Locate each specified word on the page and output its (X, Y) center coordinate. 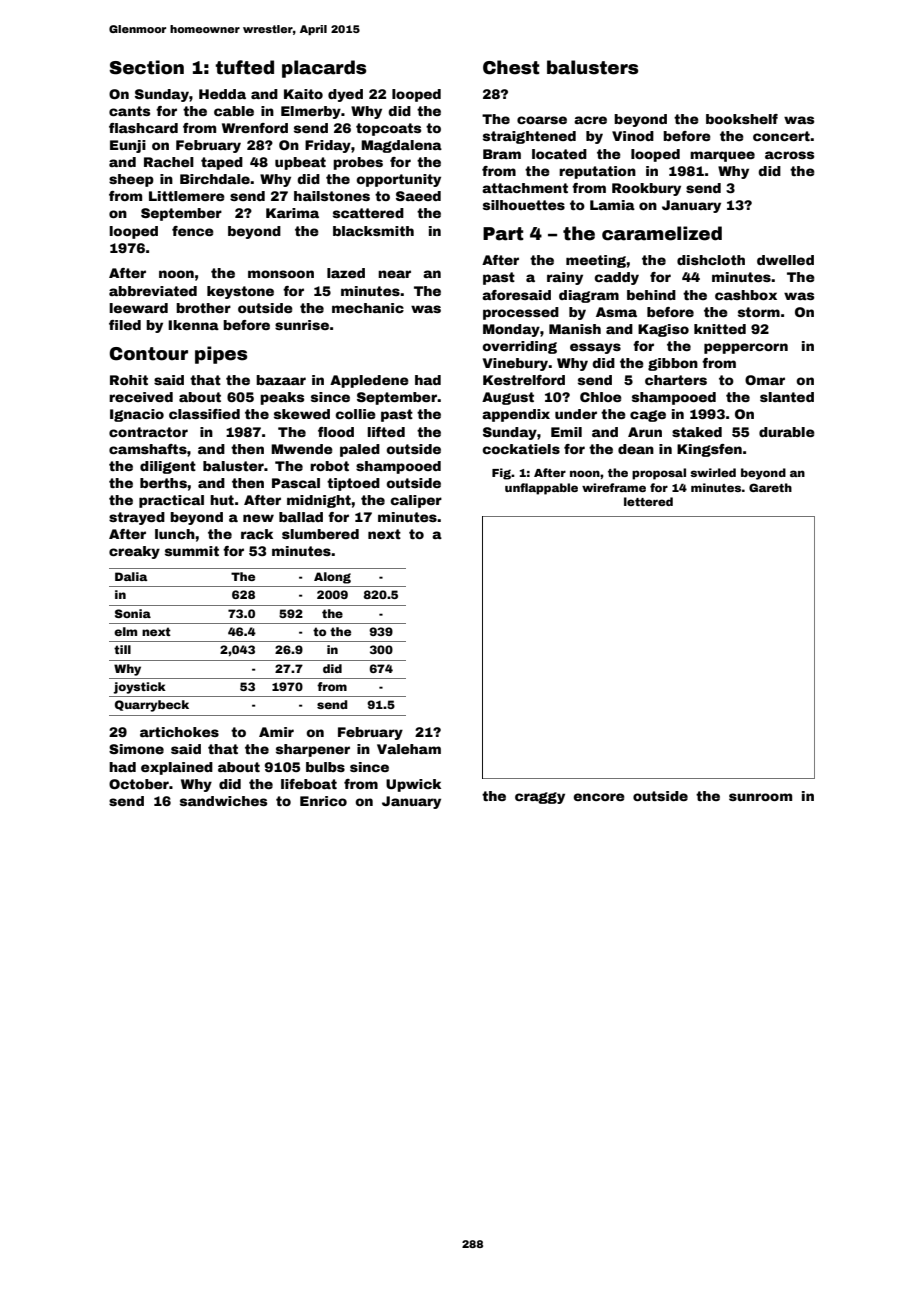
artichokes (179, 732)
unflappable (541, 489)
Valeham (409, 749)
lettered (648, 501)
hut (222, 500)
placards (324, 69)
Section (146, 67)
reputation (597, 172)
